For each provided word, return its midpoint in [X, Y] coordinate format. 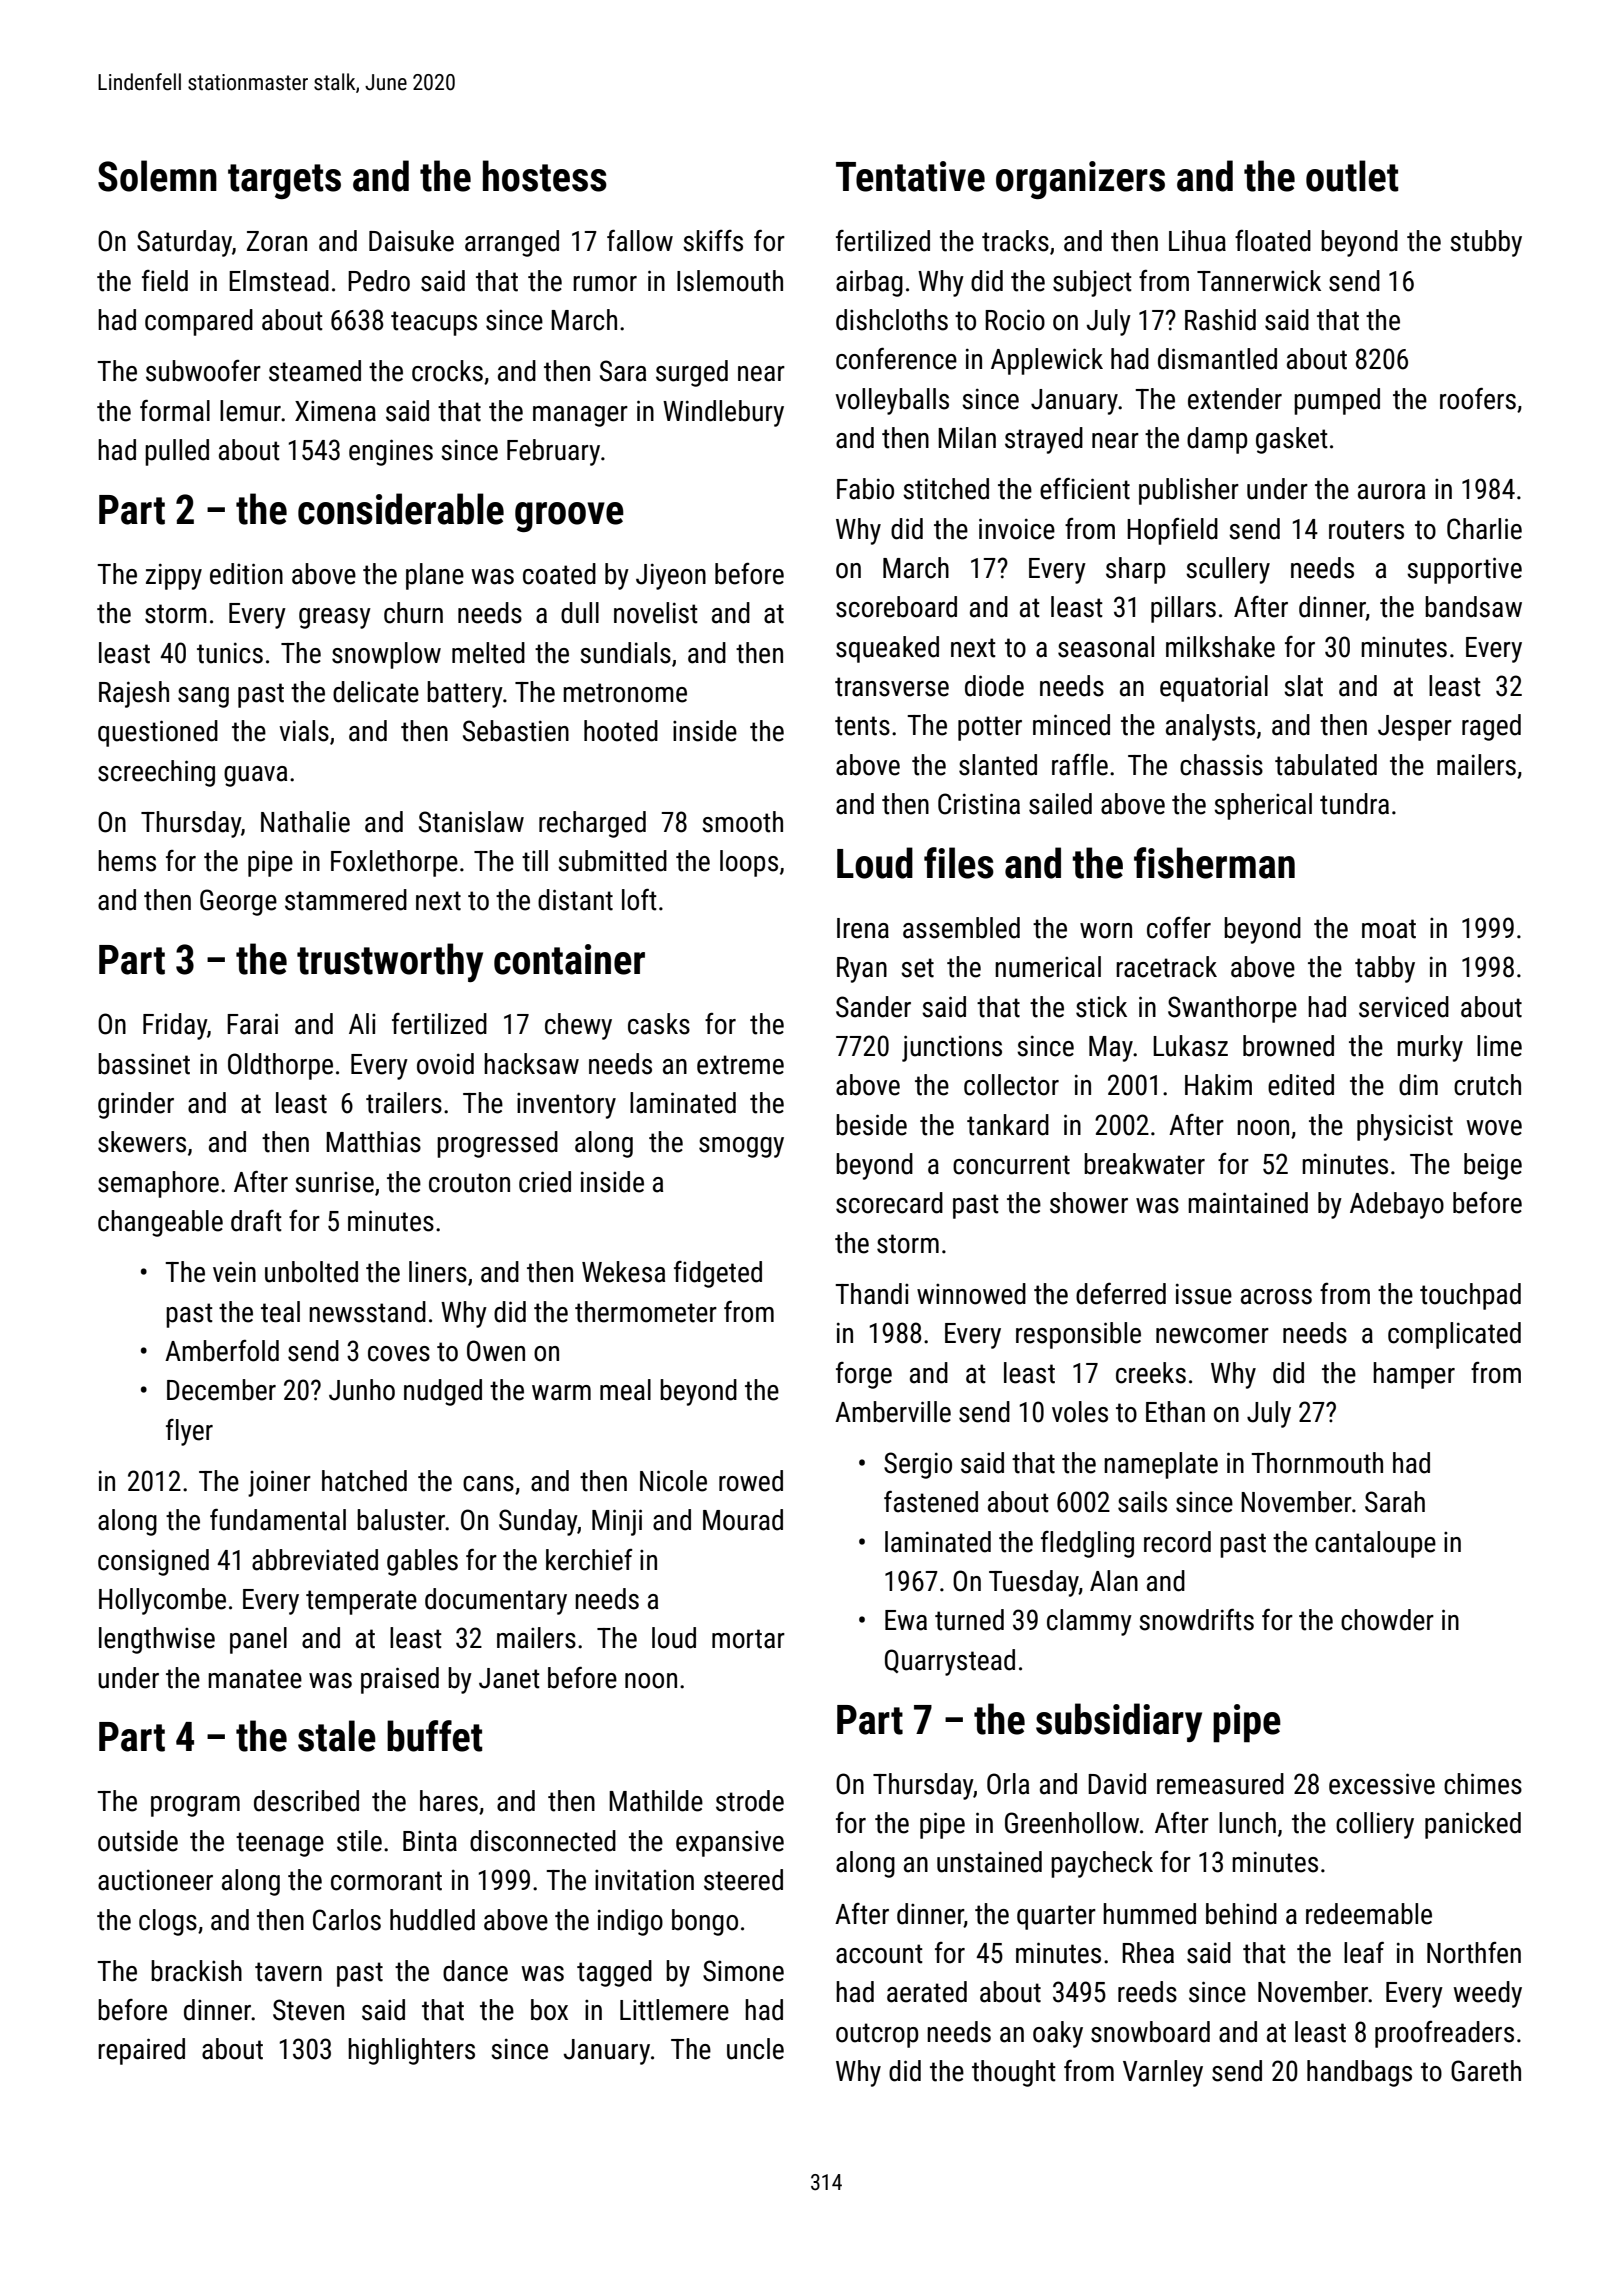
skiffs [713, 241]
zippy [174, 576]
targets [284, 181]
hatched [364, 1481]
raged [1491, 727]
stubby [1486, 243]
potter [990, 728]
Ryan [862, 970]
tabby [1385, 969]
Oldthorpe [280, 1066]
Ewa [906, 1620]
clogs [168, 1922]
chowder [1387, 1620]
